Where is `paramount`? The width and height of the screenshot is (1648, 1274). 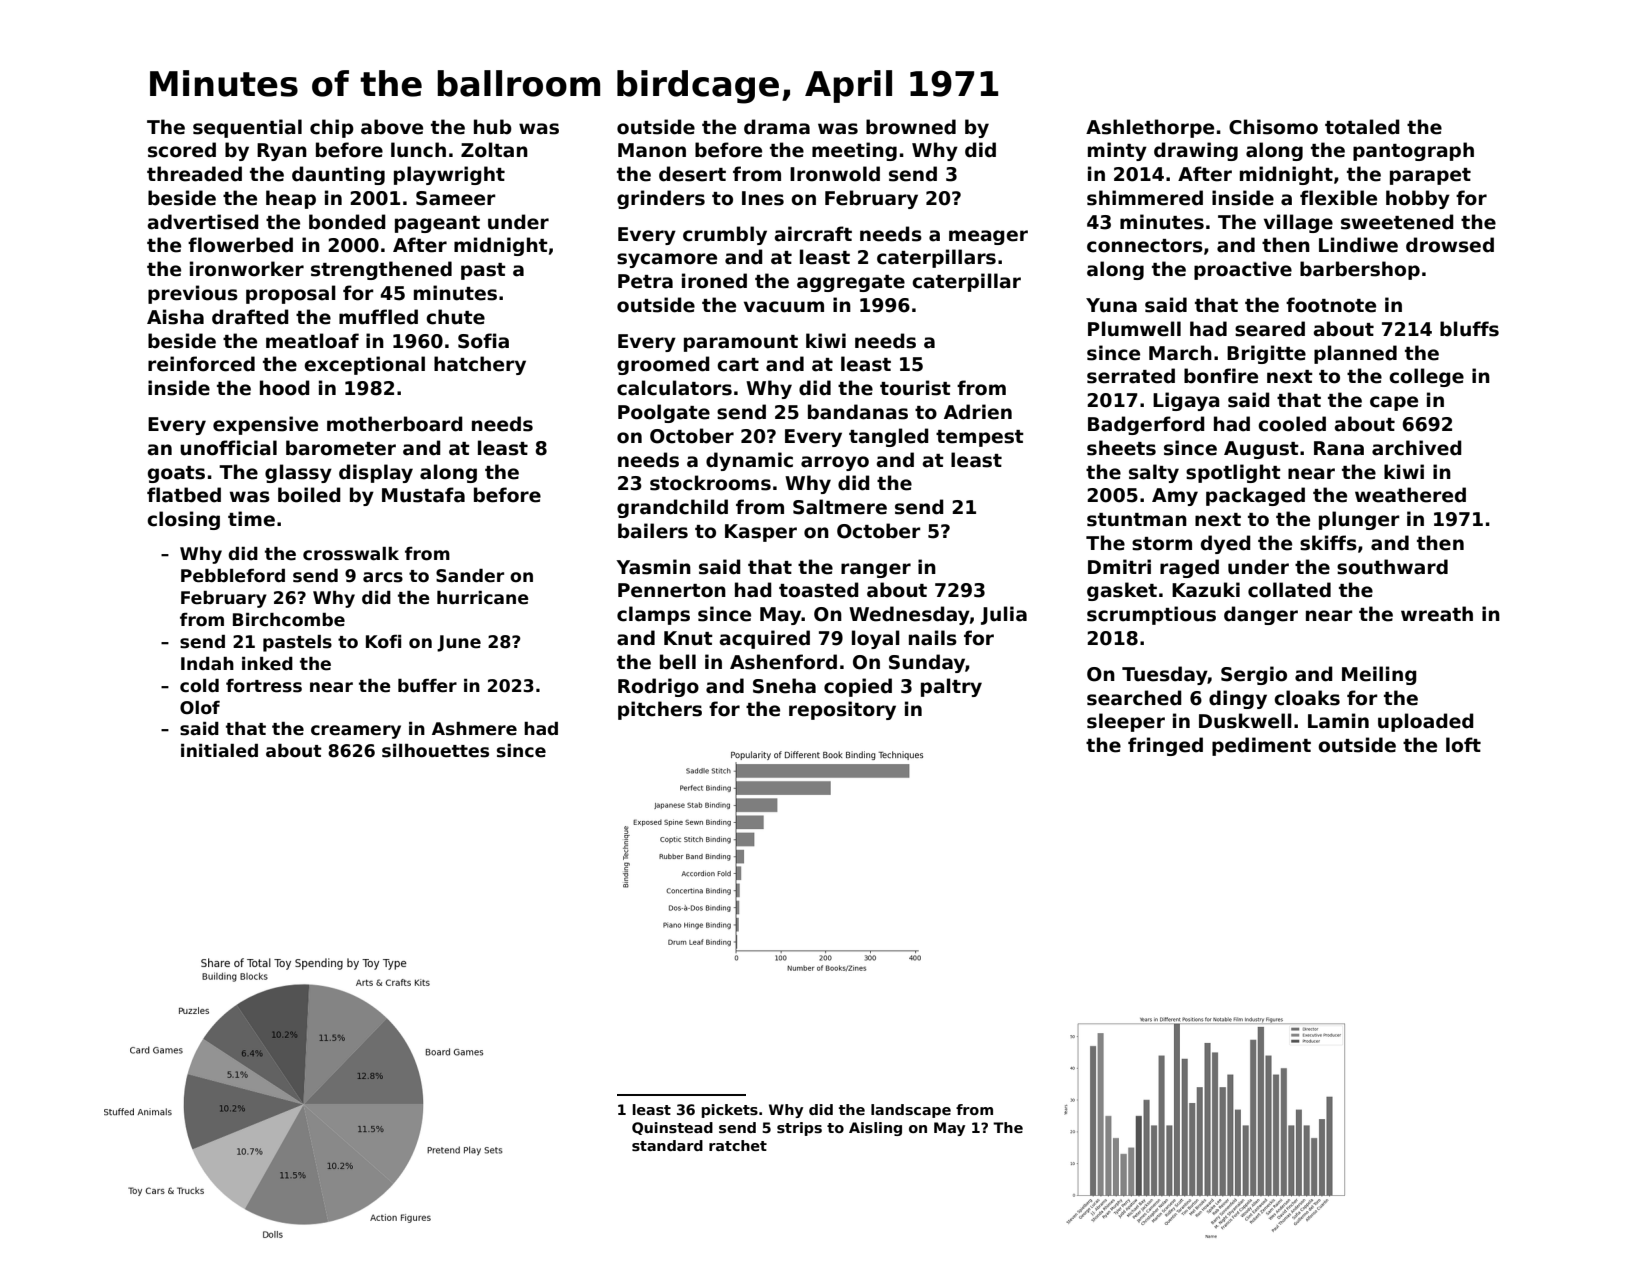
paramount is located at coordinates (741, 343).
